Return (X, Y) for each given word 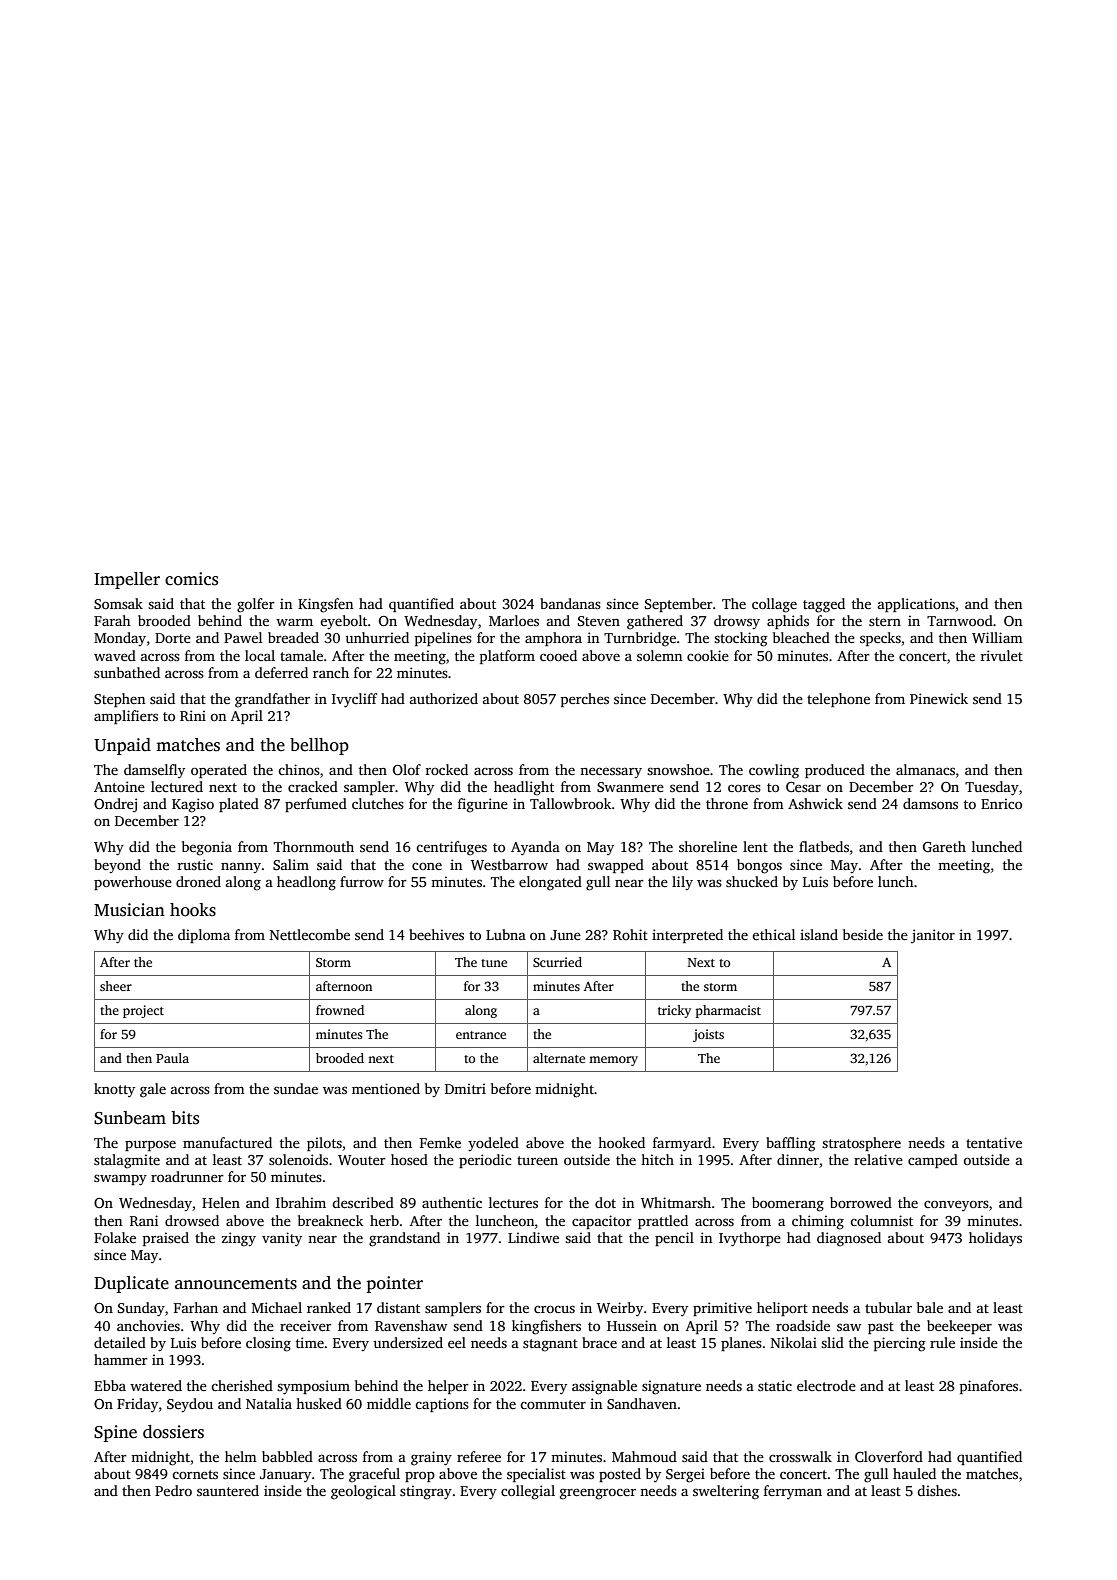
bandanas (570, 603)
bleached (801, 637)
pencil (674, 1239)
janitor (933, 936)
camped (933, 1161)
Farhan (196, 1307)
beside (863, 934)
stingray (426, 1492)
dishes (937, 1490)
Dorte (173, 638)
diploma (204, 936)
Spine (115, 1433)
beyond (117, 866)
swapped (616, 866)
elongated (550, 883)
